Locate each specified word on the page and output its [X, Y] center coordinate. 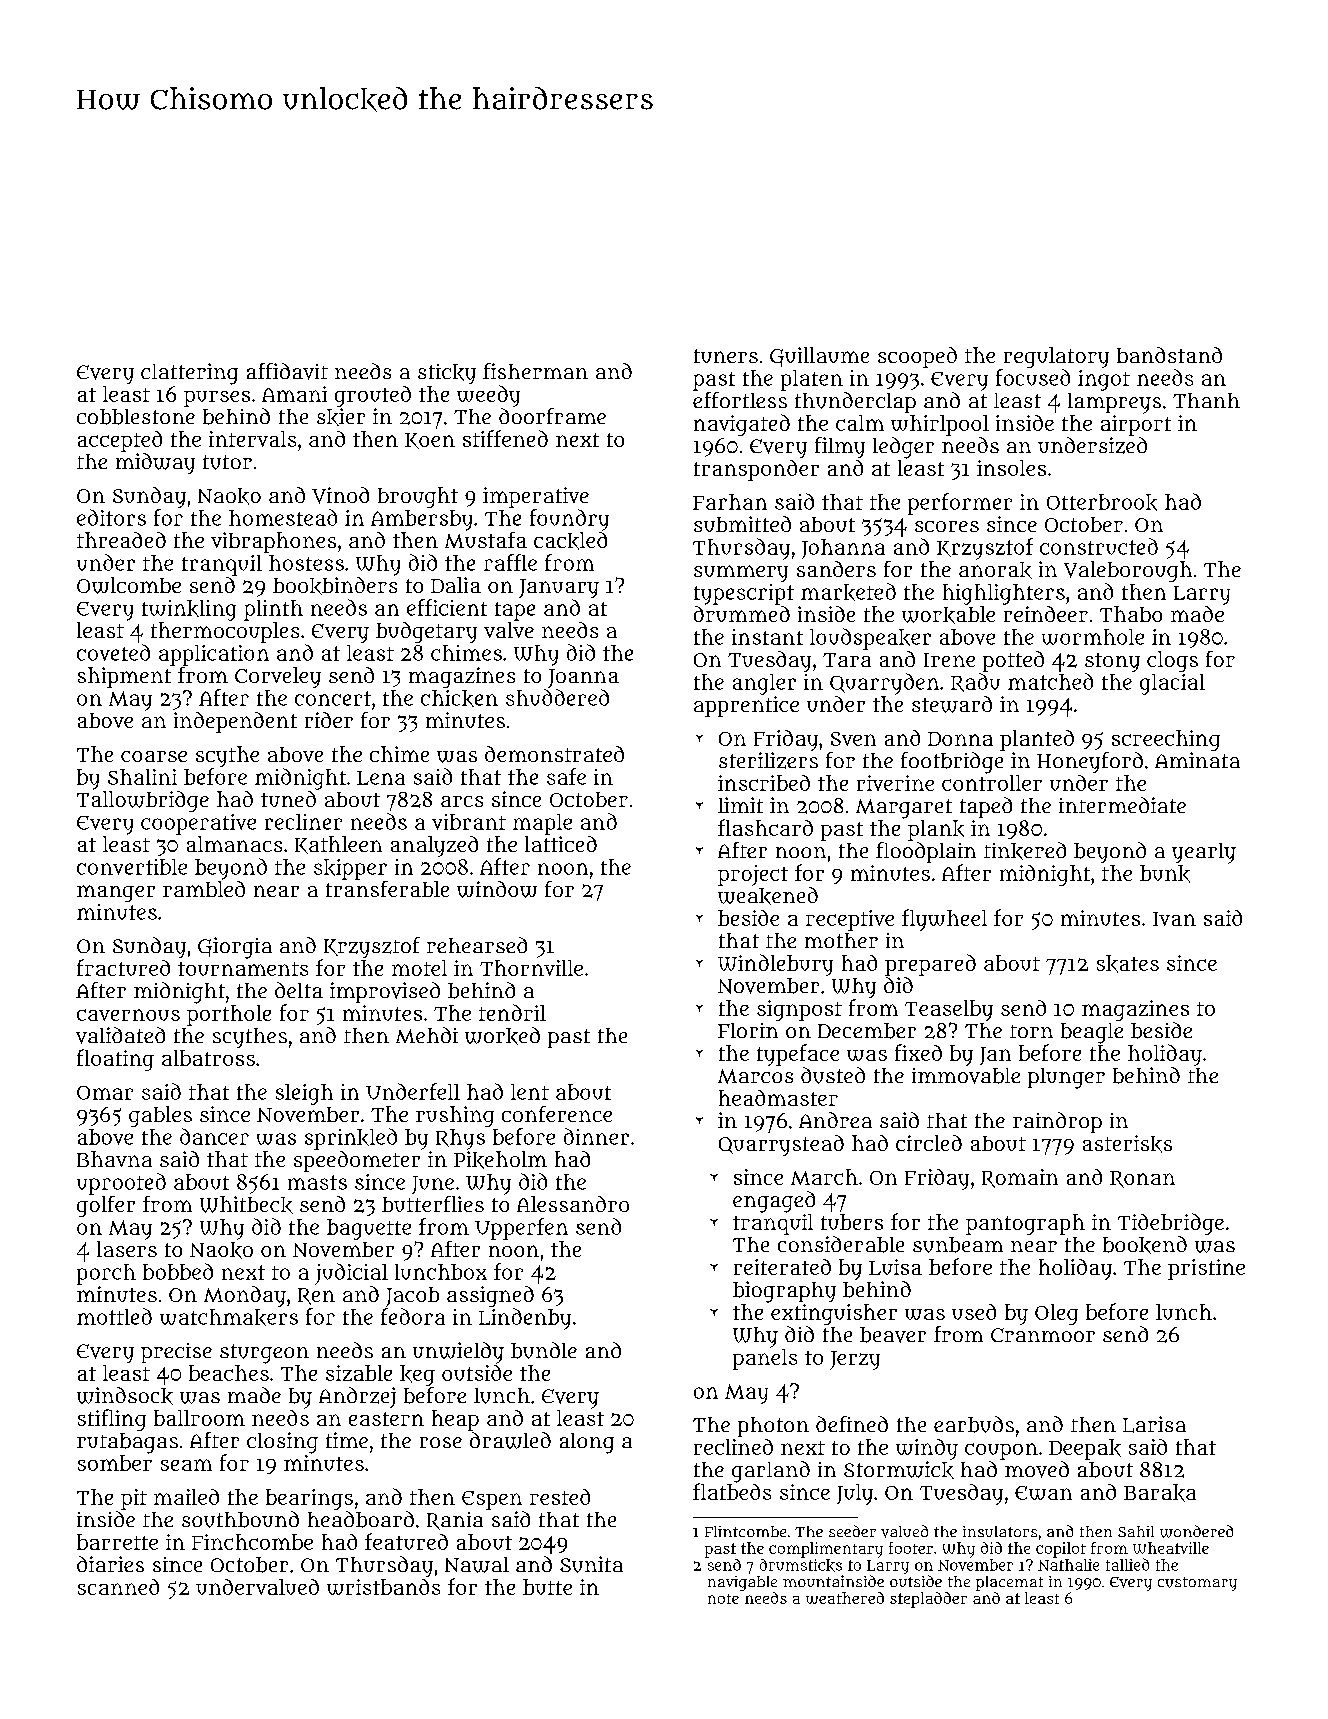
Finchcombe [252, 1542]
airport [1136, 425]
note [723, 1599]
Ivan [1174, 919]
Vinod [340, 495]
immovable [966, 1076]
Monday [245, 1296]
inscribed [764, 783]
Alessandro [573, 1204]
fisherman [535, 371]
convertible [132, 867]
